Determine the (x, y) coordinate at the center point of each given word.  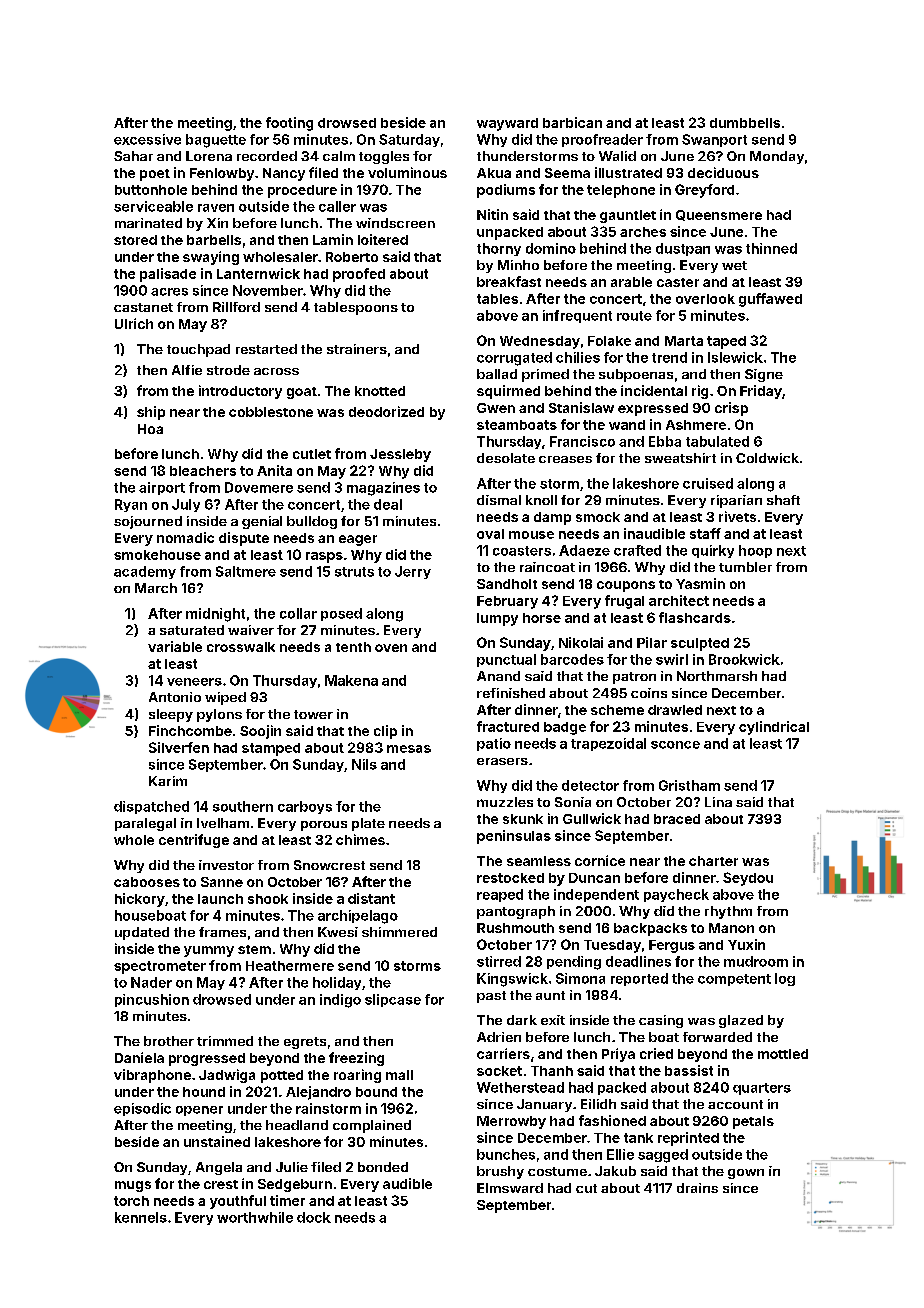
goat (302, 393)
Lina (718, 802)
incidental (654, 390)
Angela (219, 1168)
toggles (384, 157)
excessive (147, 139)
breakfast (509, 281)
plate (368, 824)
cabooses (147, 882)
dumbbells (745, 123)
